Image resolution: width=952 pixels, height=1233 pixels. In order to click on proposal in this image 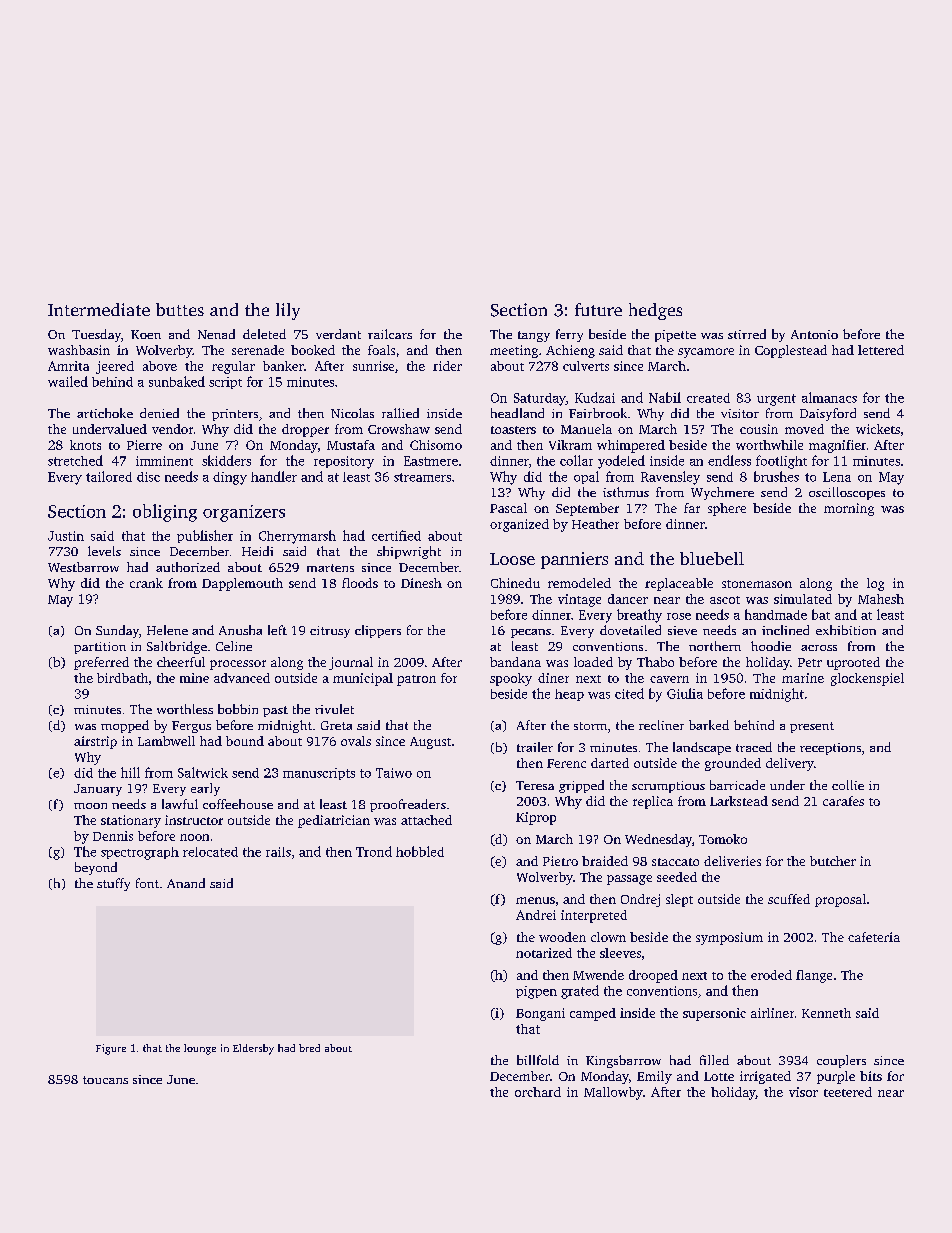, I will do `click(840, 900)`.
